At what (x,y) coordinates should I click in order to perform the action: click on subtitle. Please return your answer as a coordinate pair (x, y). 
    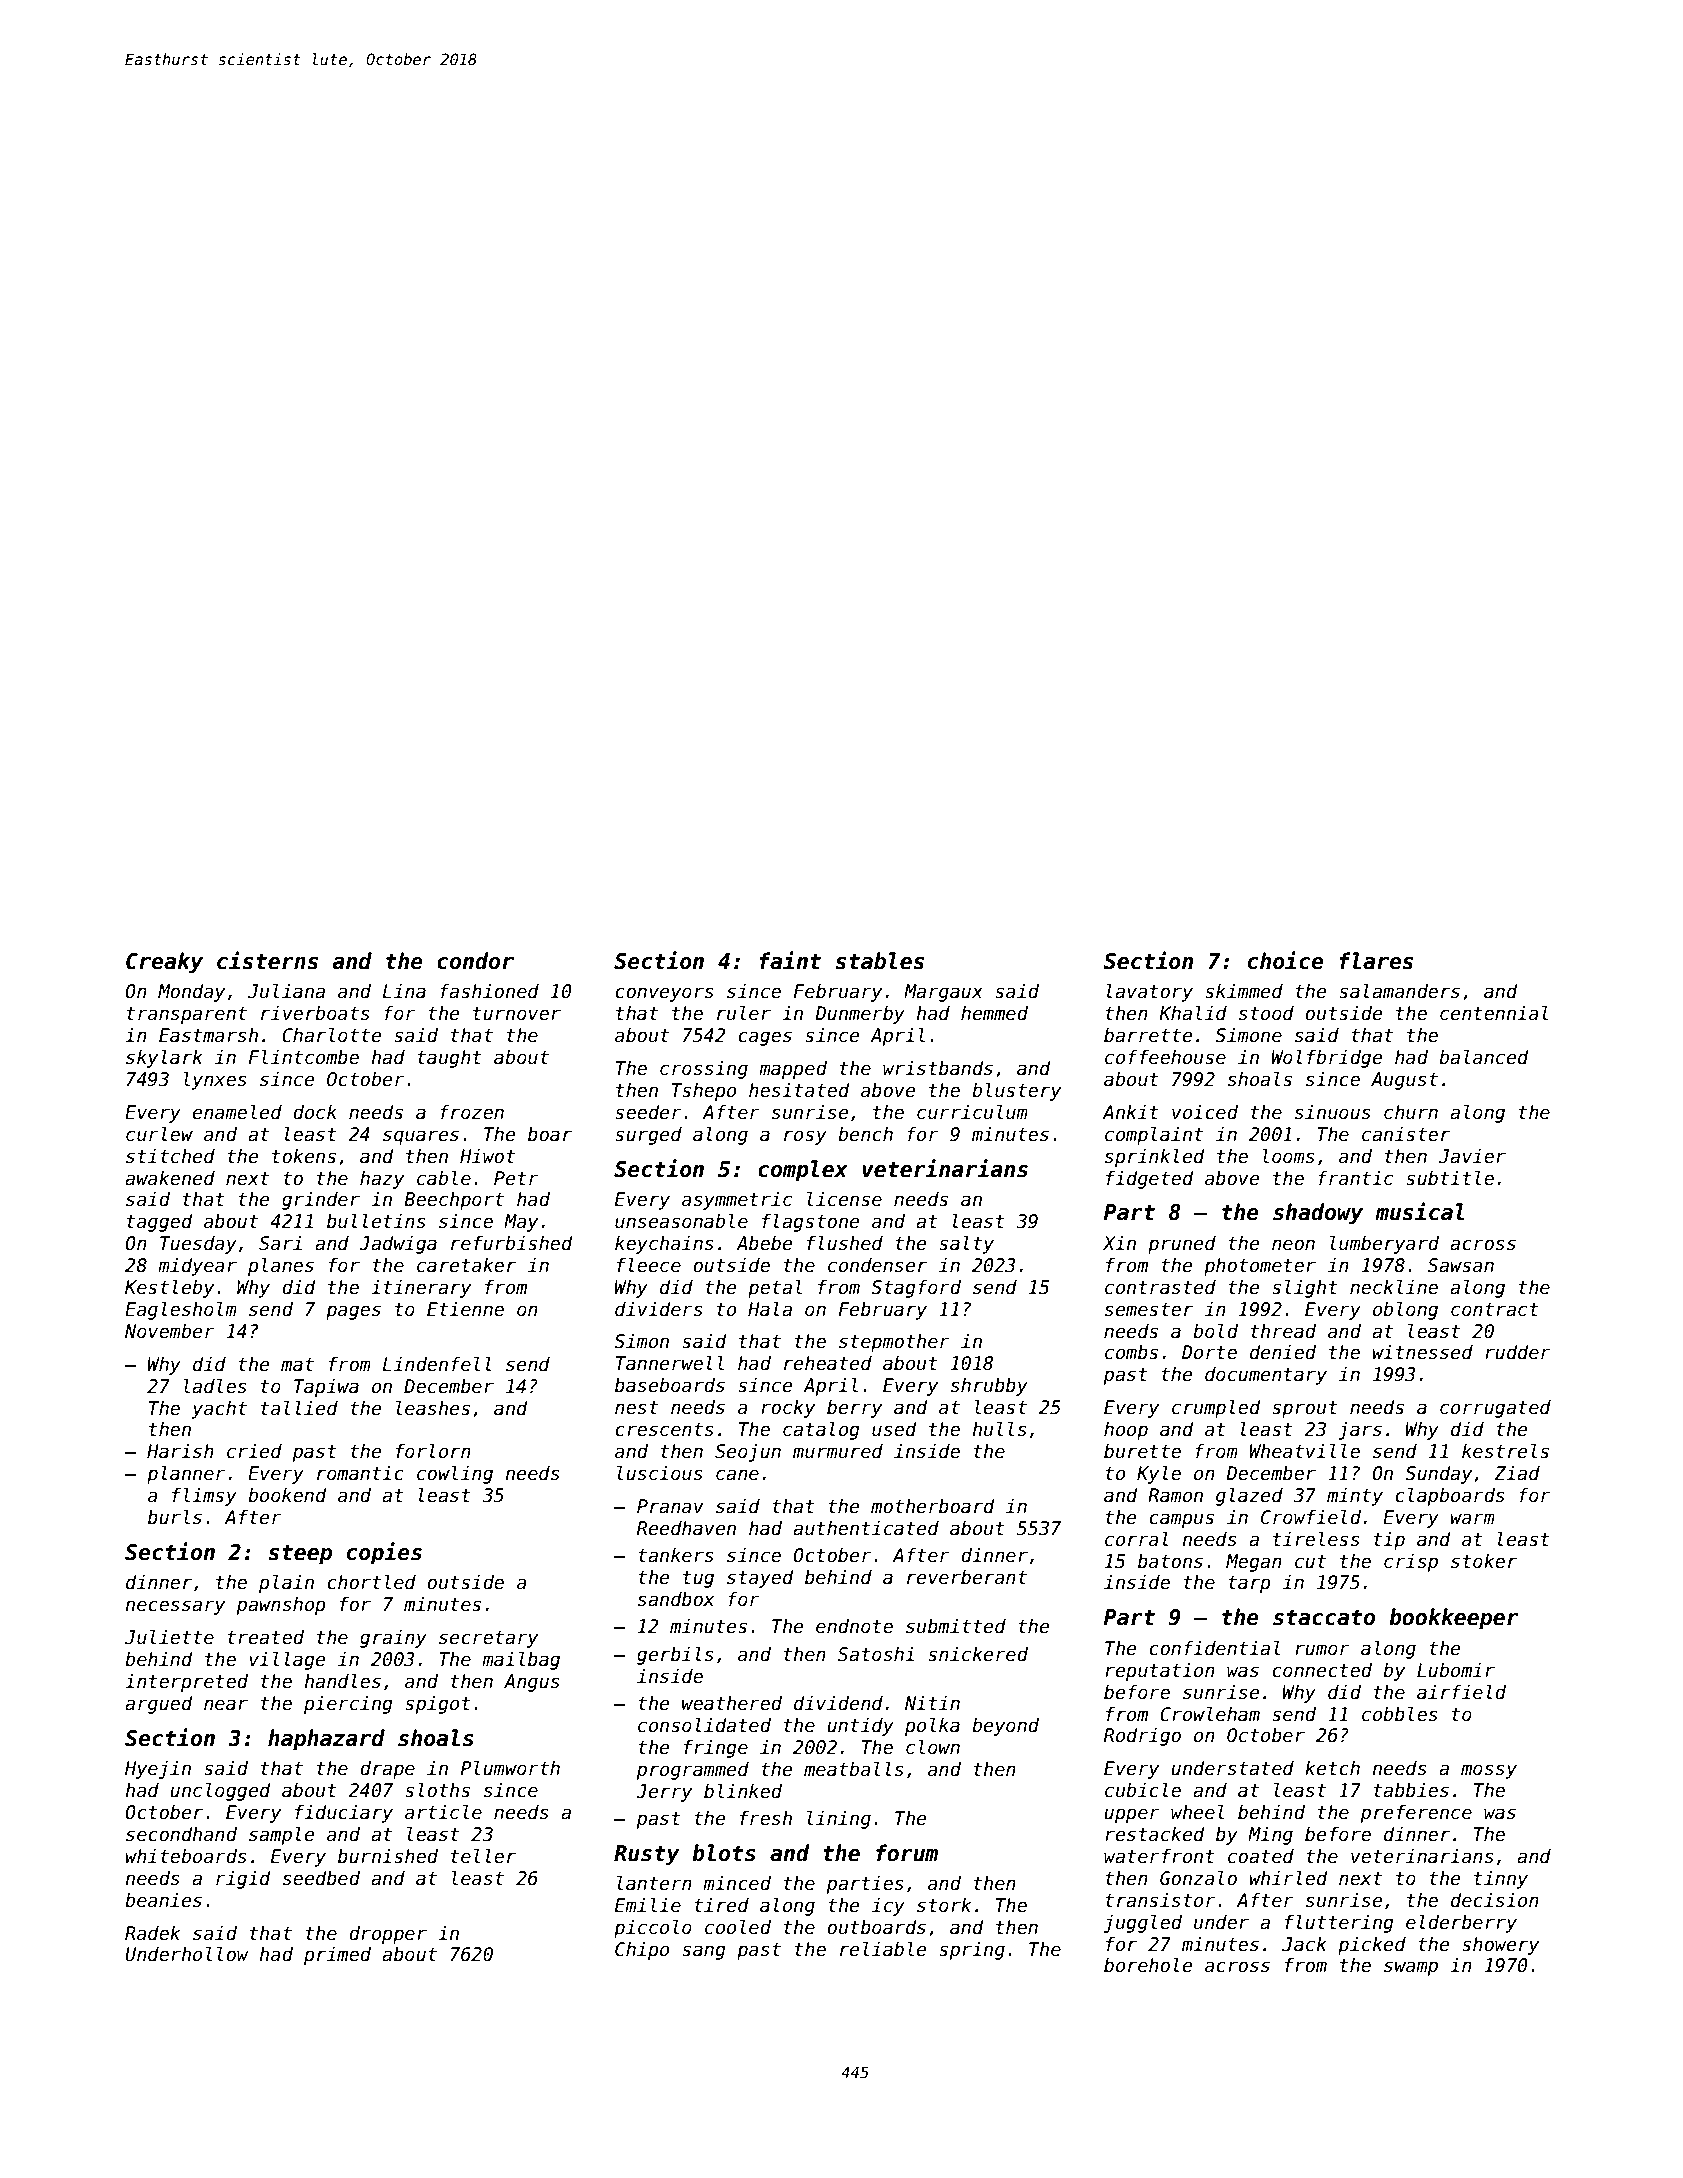
    Looking at the image, I should click on (1450, 1178).
